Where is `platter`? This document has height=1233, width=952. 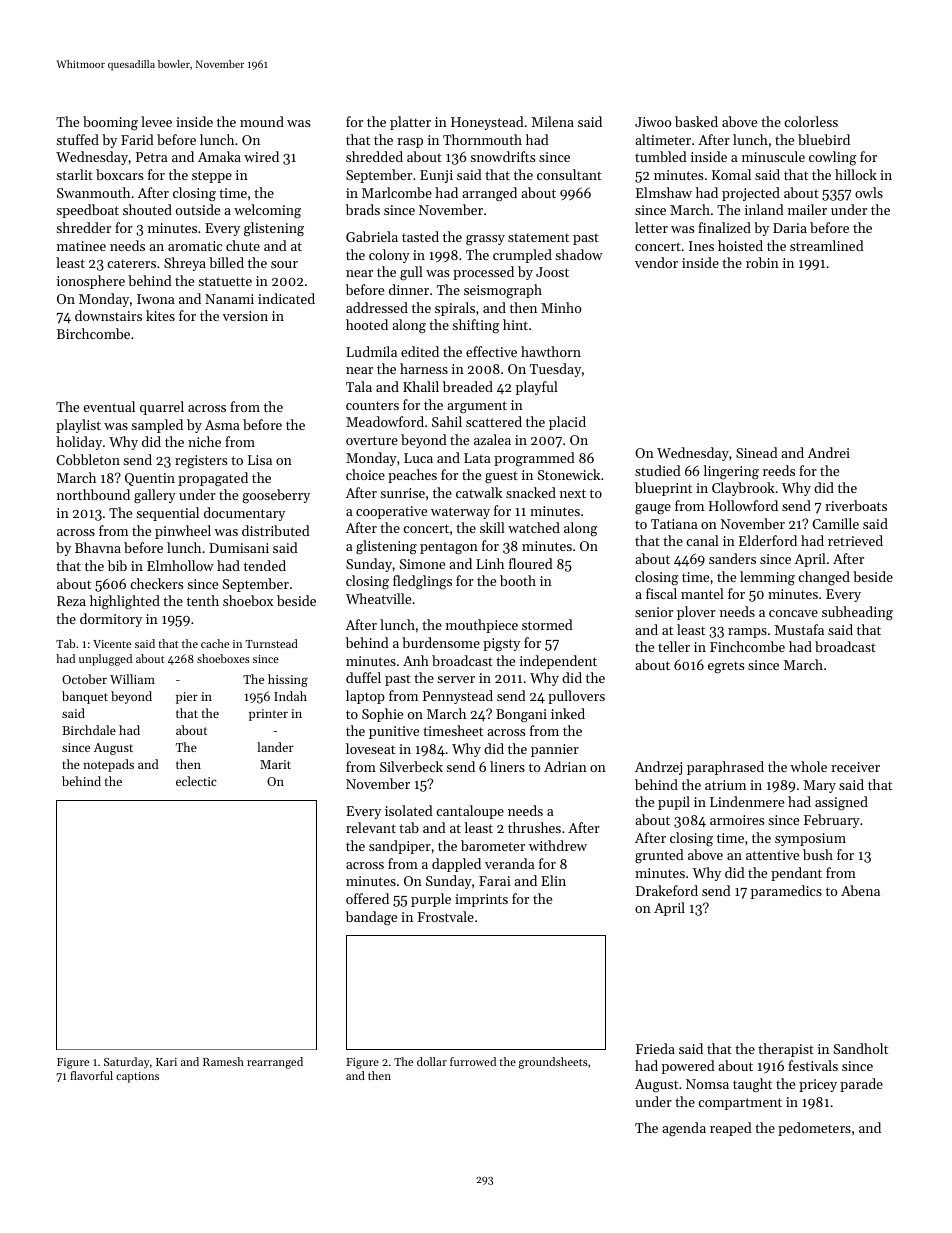 platter is located at coordinates (410, 123).
